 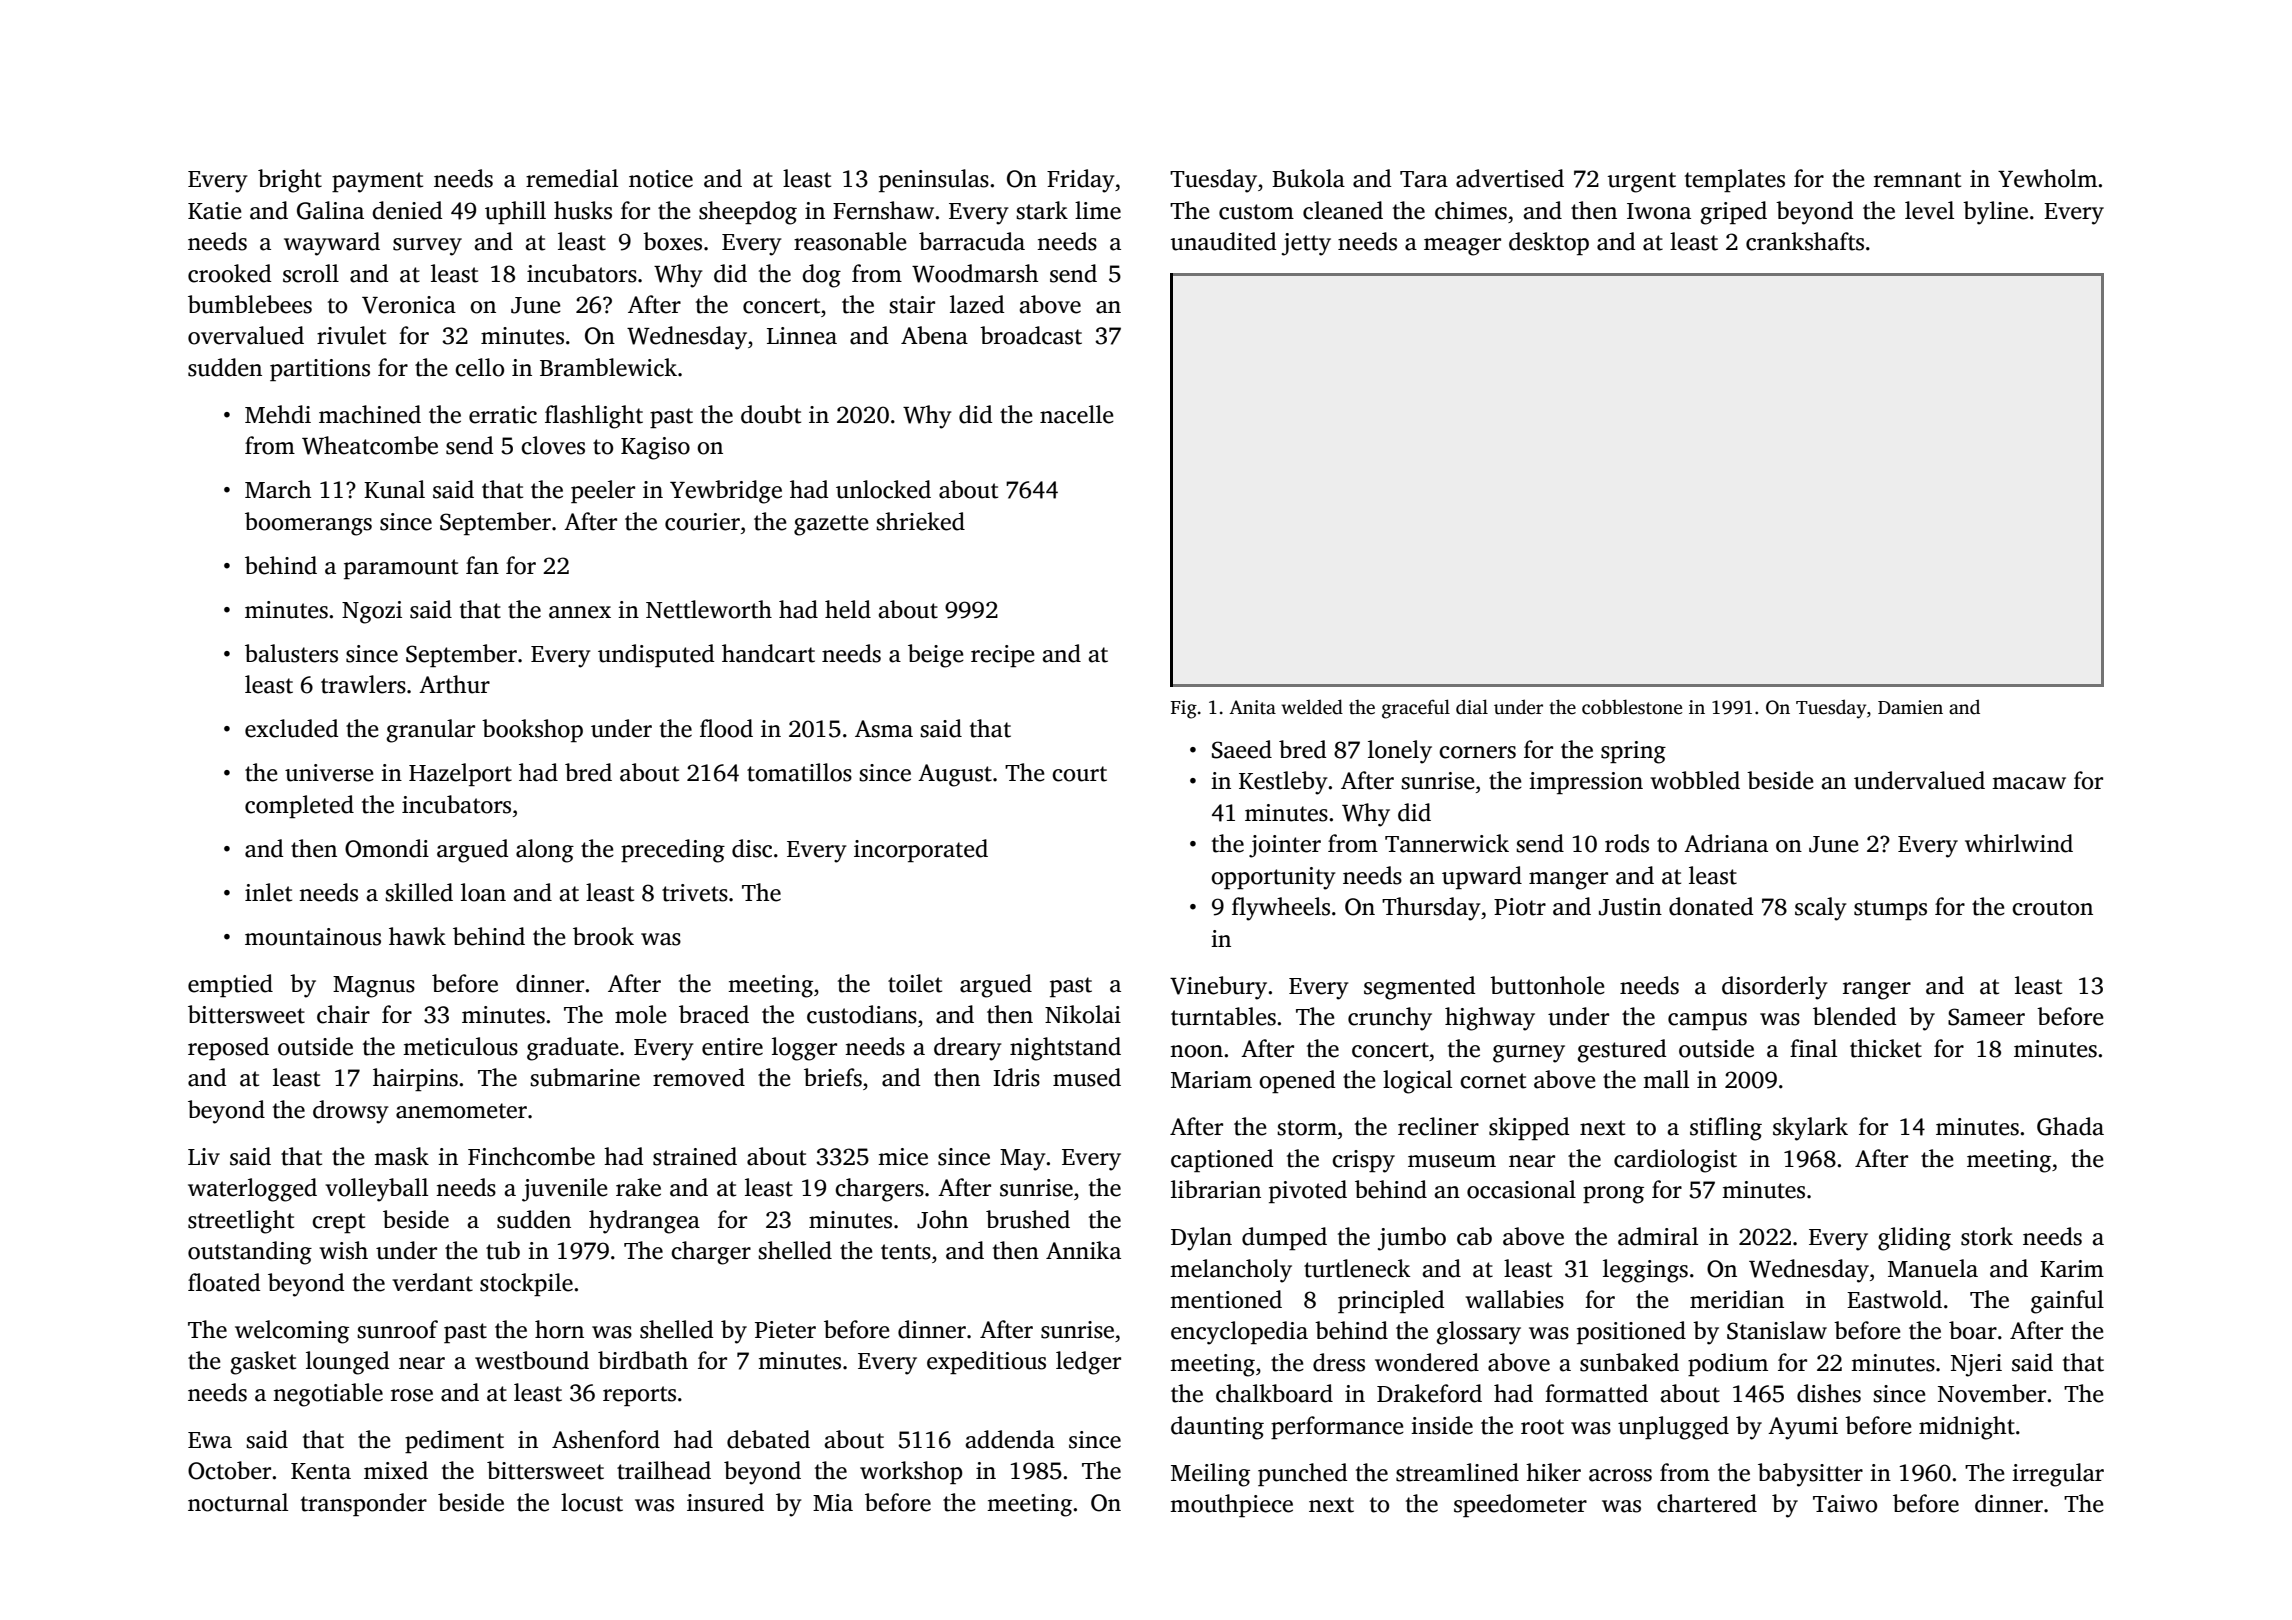 I want to click on welded, so click(x=1312, y=707).
